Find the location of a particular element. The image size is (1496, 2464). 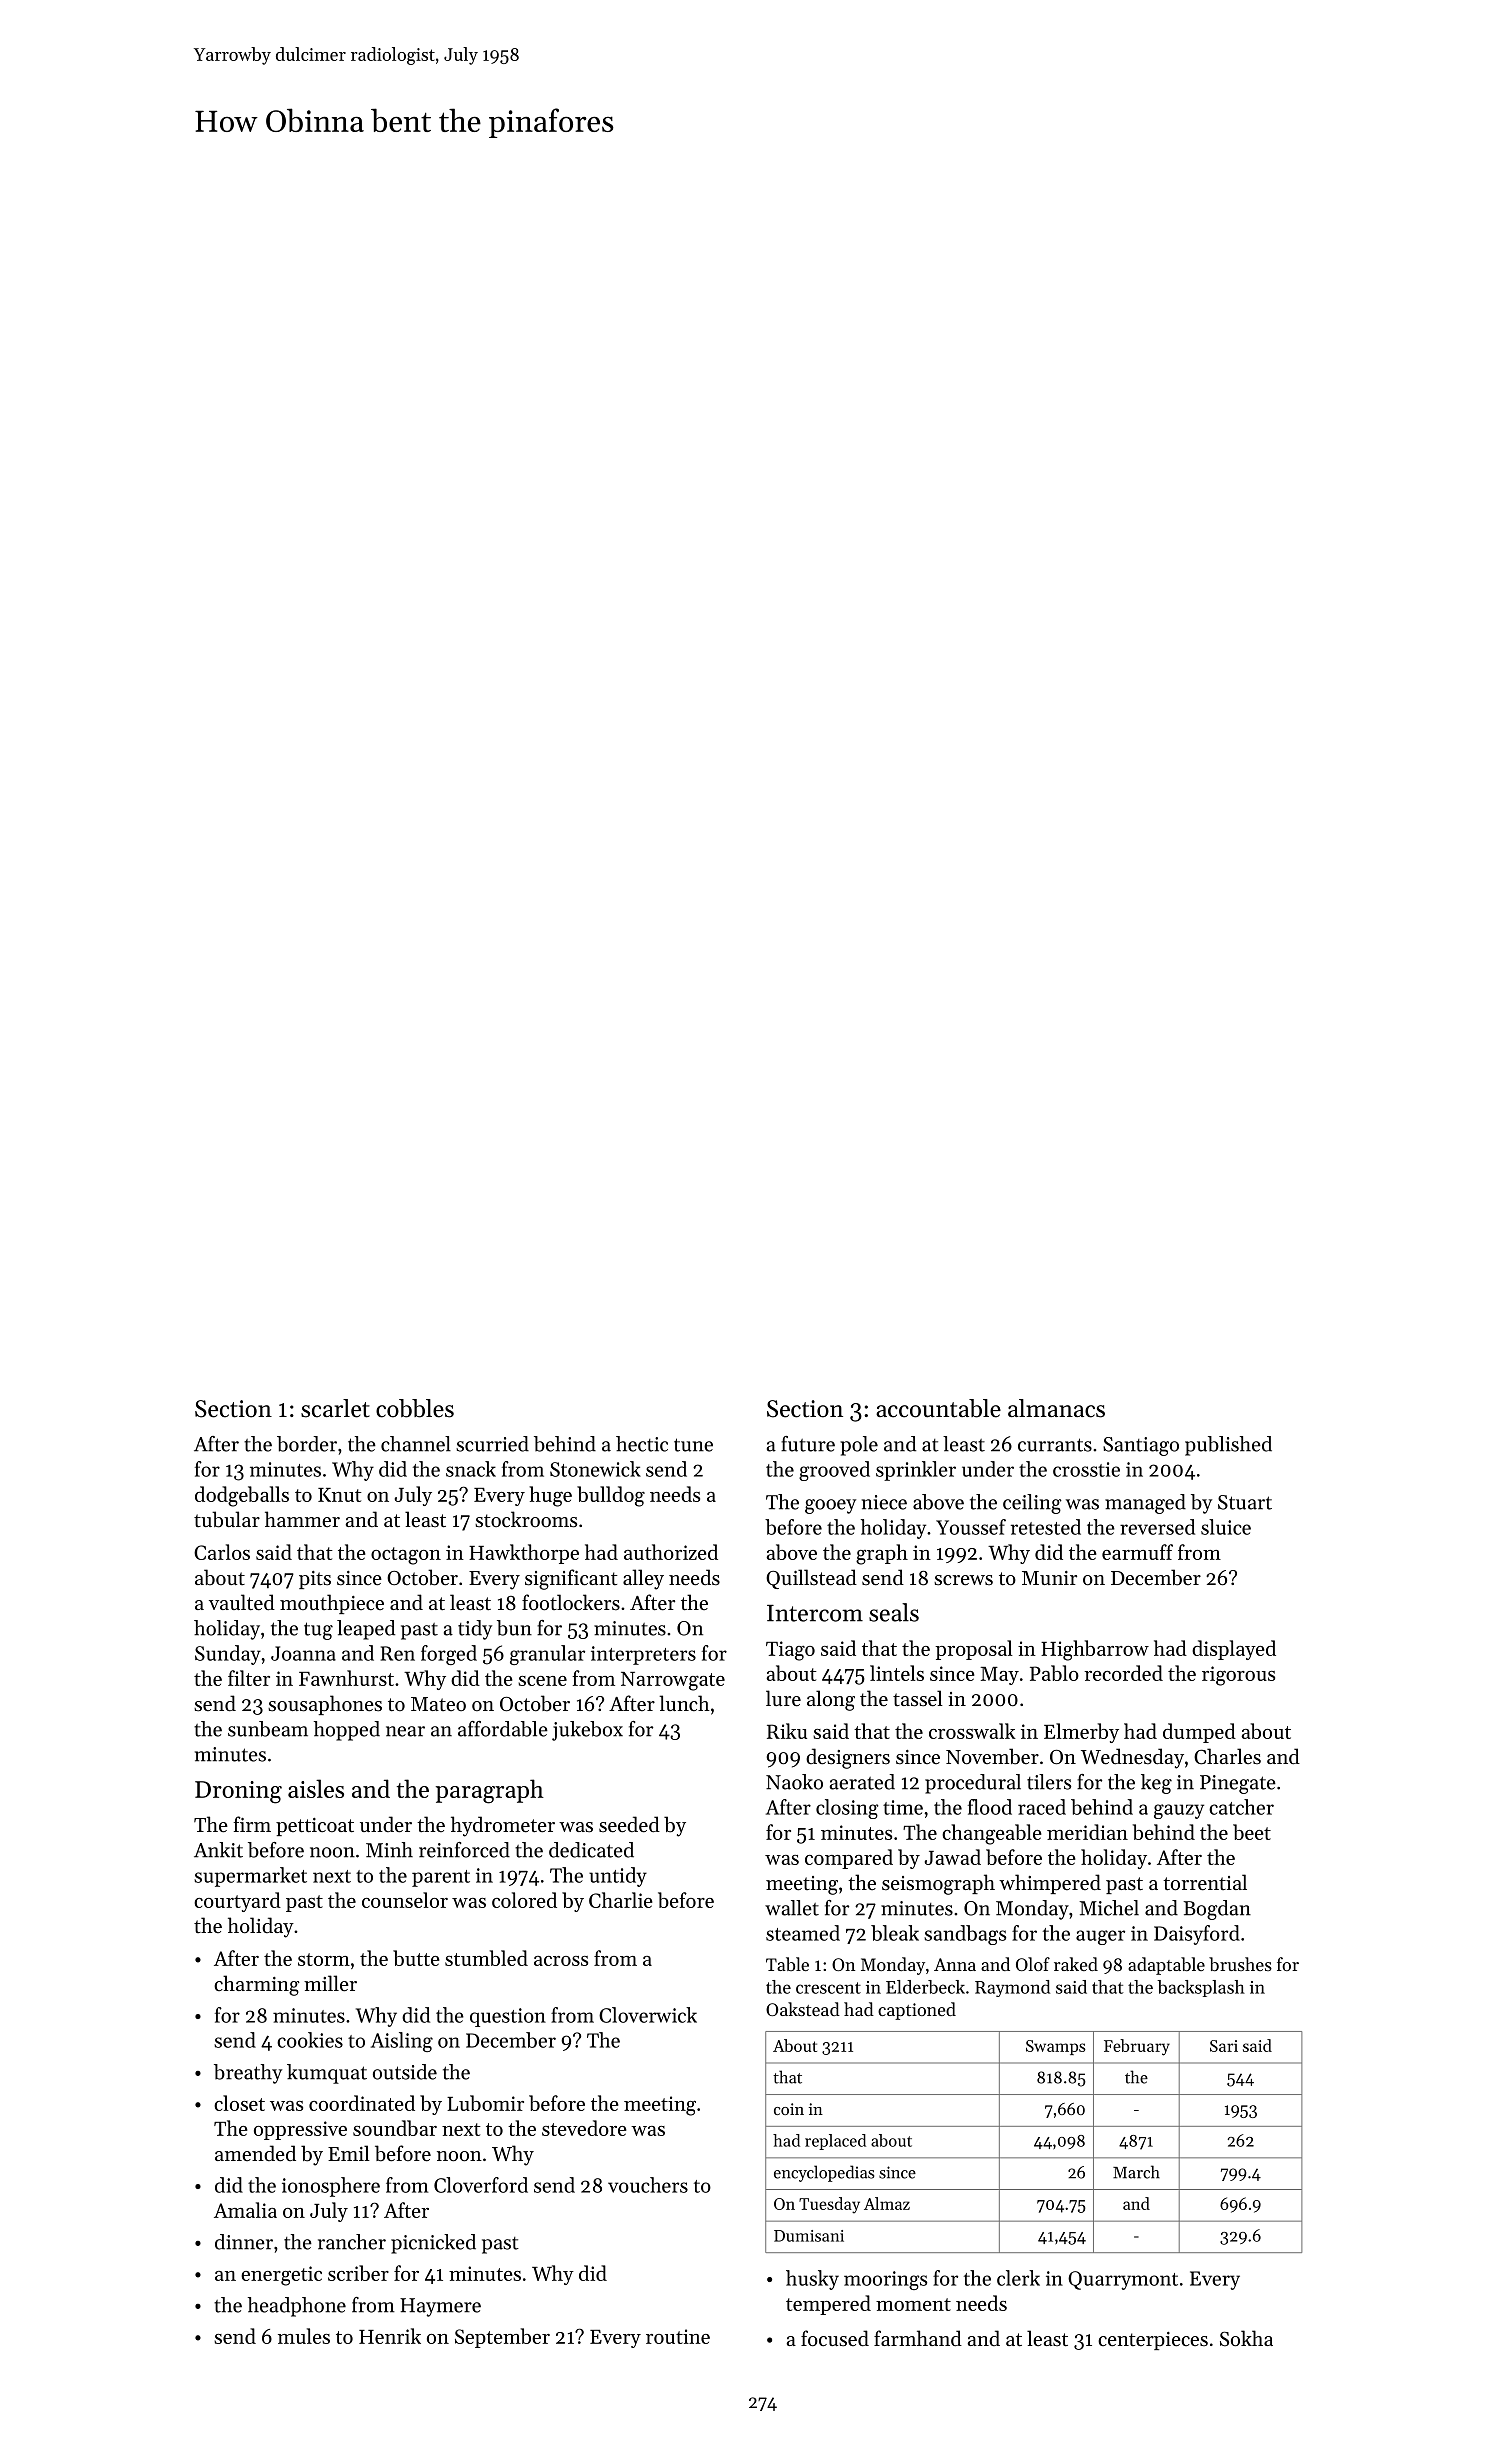

Sari is located at coordinates (1224, 2046).
